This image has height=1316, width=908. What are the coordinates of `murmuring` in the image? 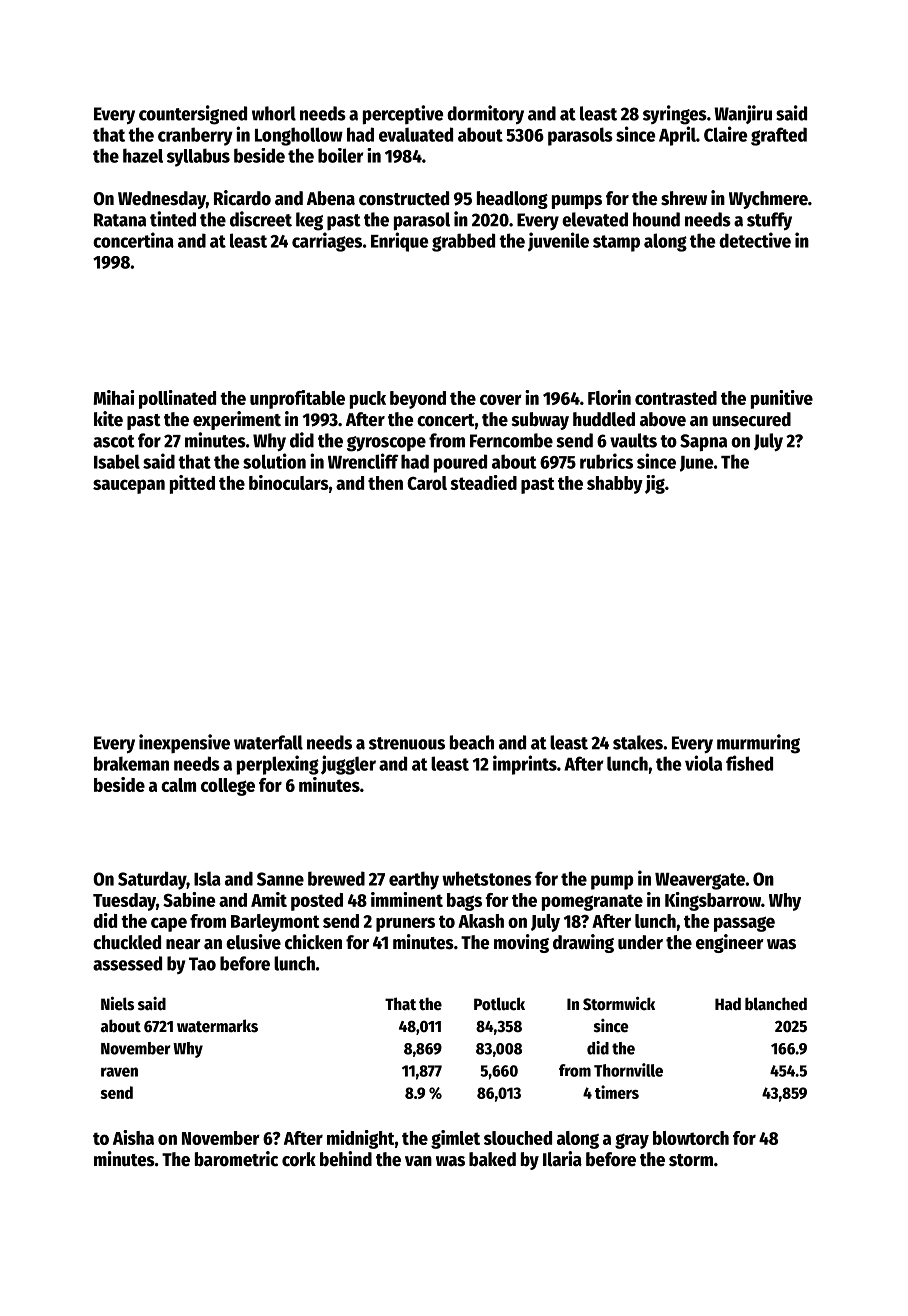 It's located at (758, 744).
